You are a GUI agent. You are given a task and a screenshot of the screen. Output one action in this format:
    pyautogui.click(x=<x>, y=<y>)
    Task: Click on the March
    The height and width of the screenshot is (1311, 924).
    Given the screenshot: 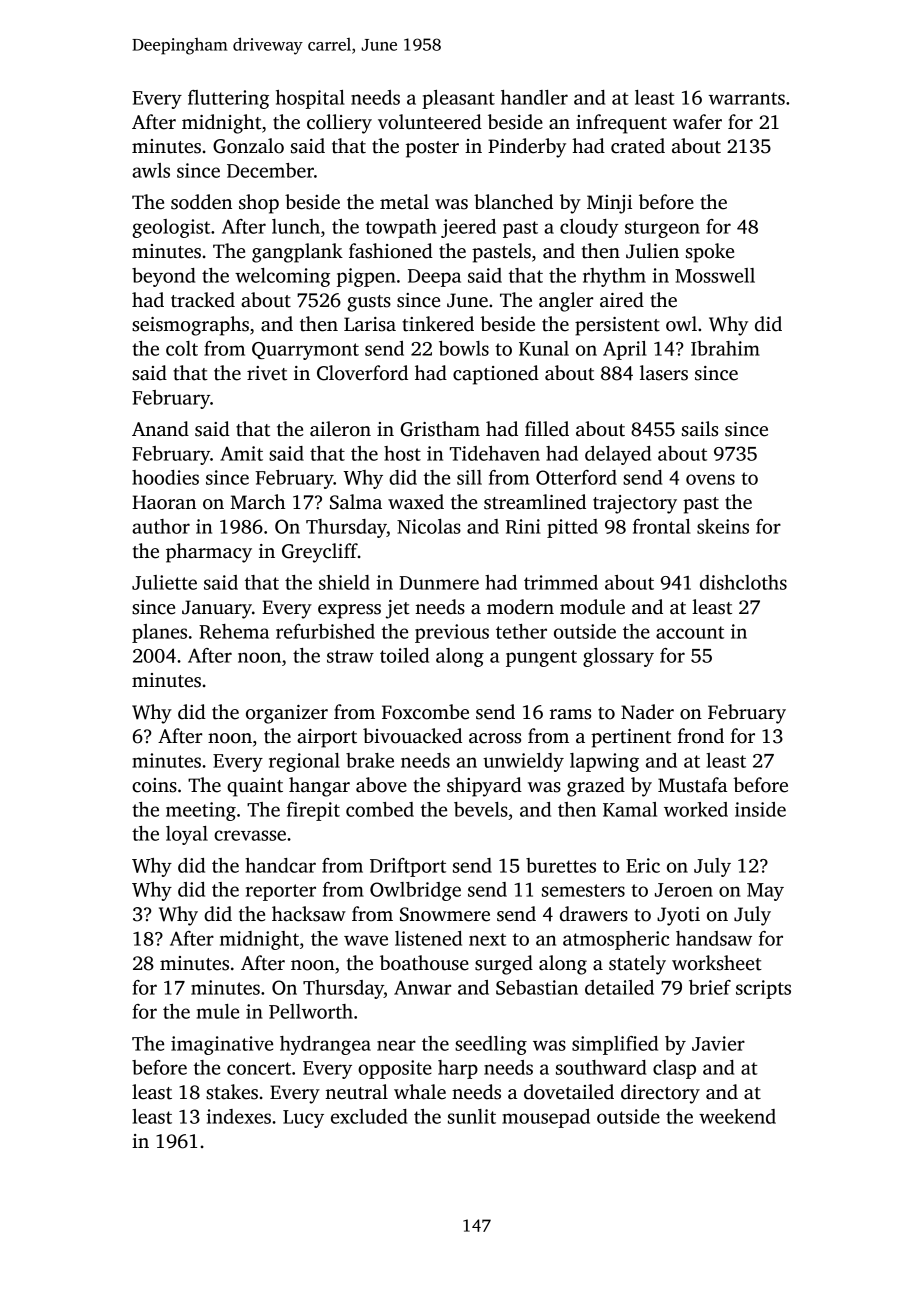 What is the action you would take?
    pyautogui.click(x=257, y=502)
